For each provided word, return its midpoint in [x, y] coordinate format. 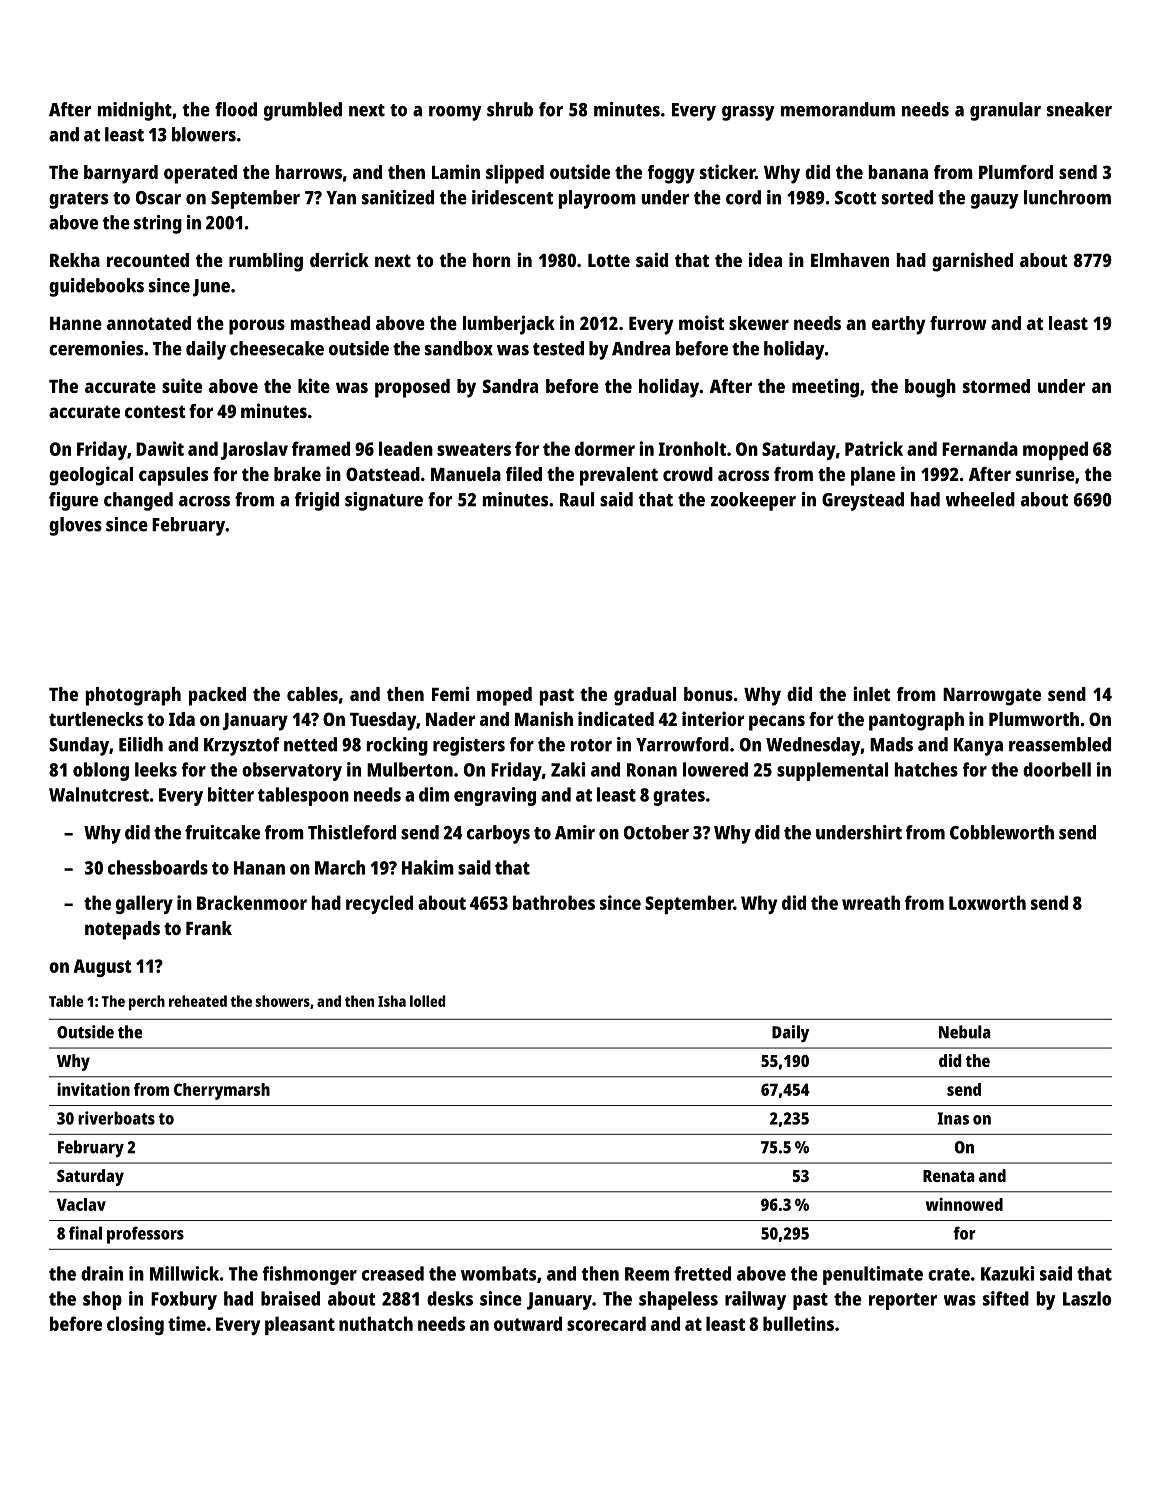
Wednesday [813, 746]
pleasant [300, 1325]
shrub [510, 109]
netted [310, 744]
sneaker [1079, 109]
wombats [498, 1273]
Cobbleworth [1002, 832]
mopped [1055, 450]
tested [558, 348]
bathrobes [554, 902]
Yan [341, 198]
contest [155, 411]
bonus [708, 694]
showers [282, 1001]
